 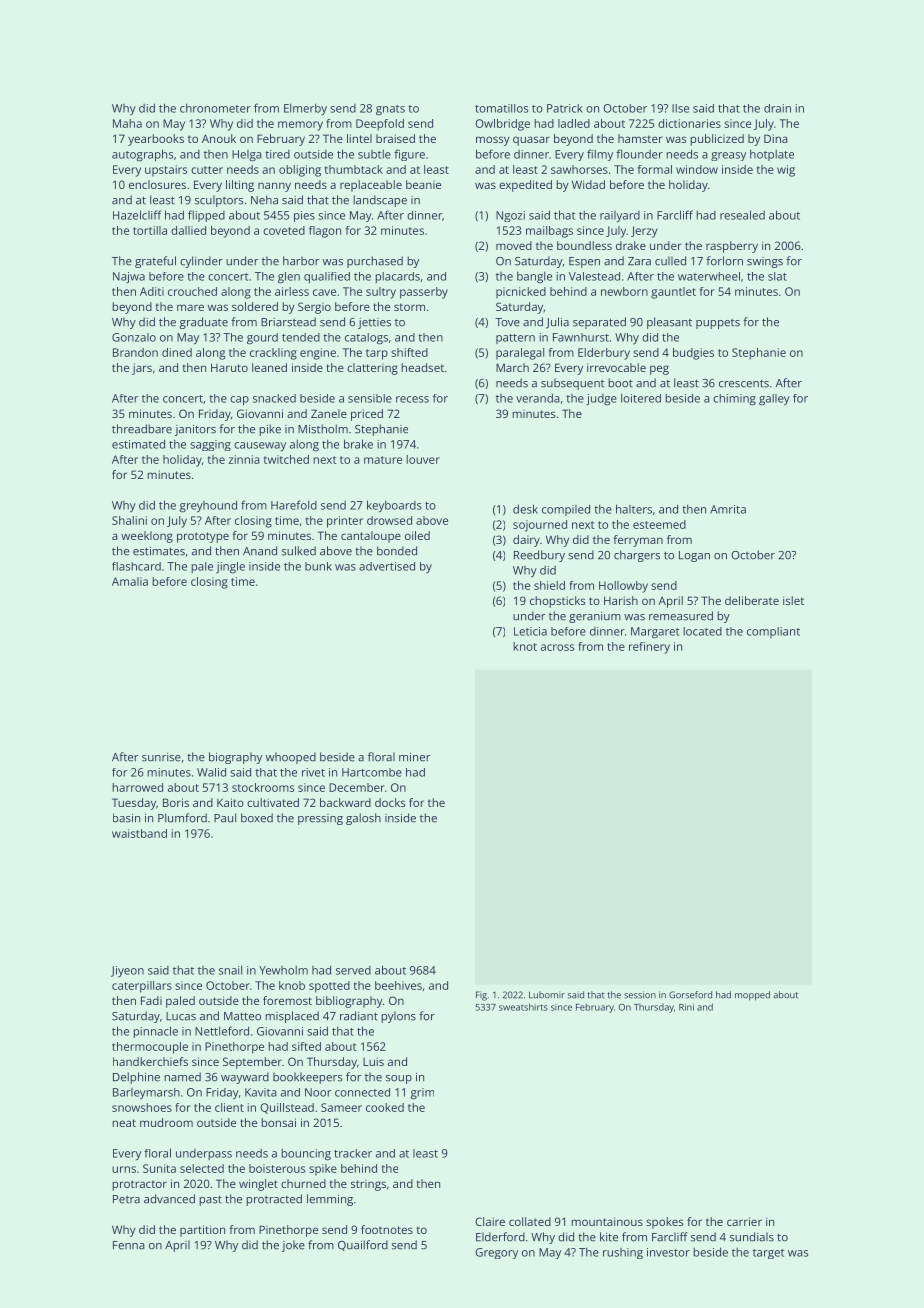 I want to click on Jiyeon, so click(x=127, y=971).
